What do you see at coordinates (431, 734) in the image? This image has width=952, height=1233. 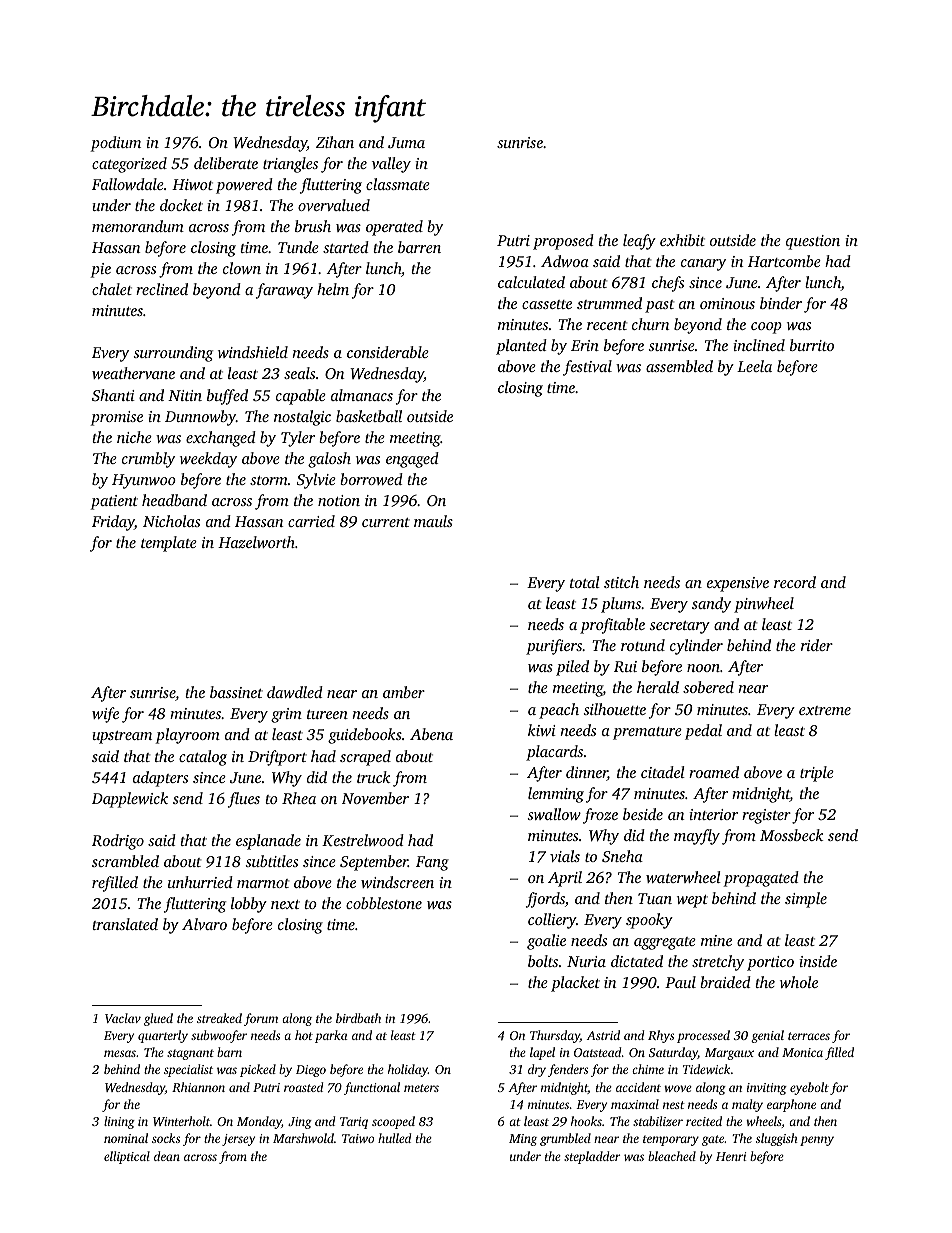 I see `Abena` at bounding box center [431, 734].
